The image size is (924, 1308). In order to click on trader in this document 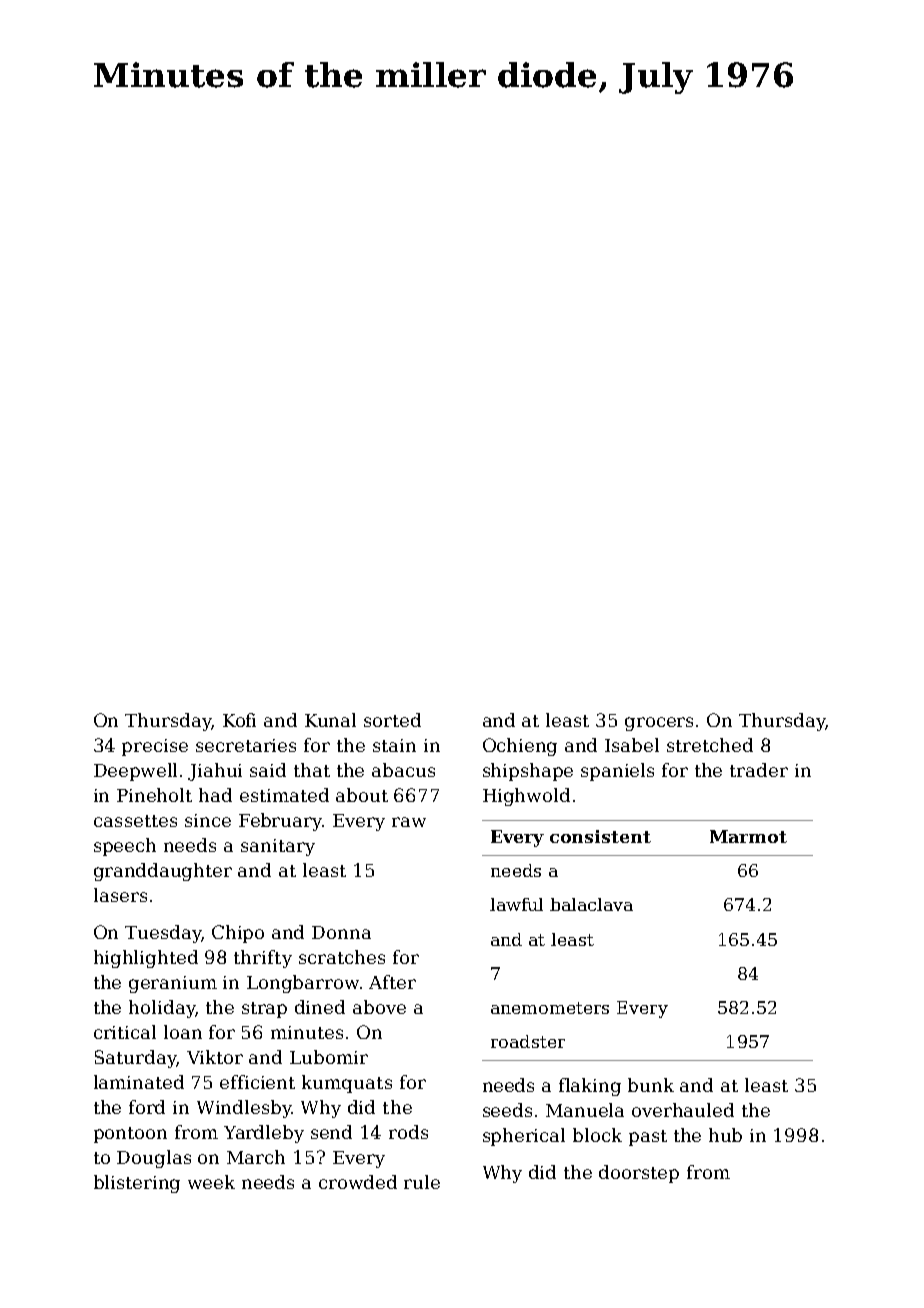, I will do `click(759, 770)`.
